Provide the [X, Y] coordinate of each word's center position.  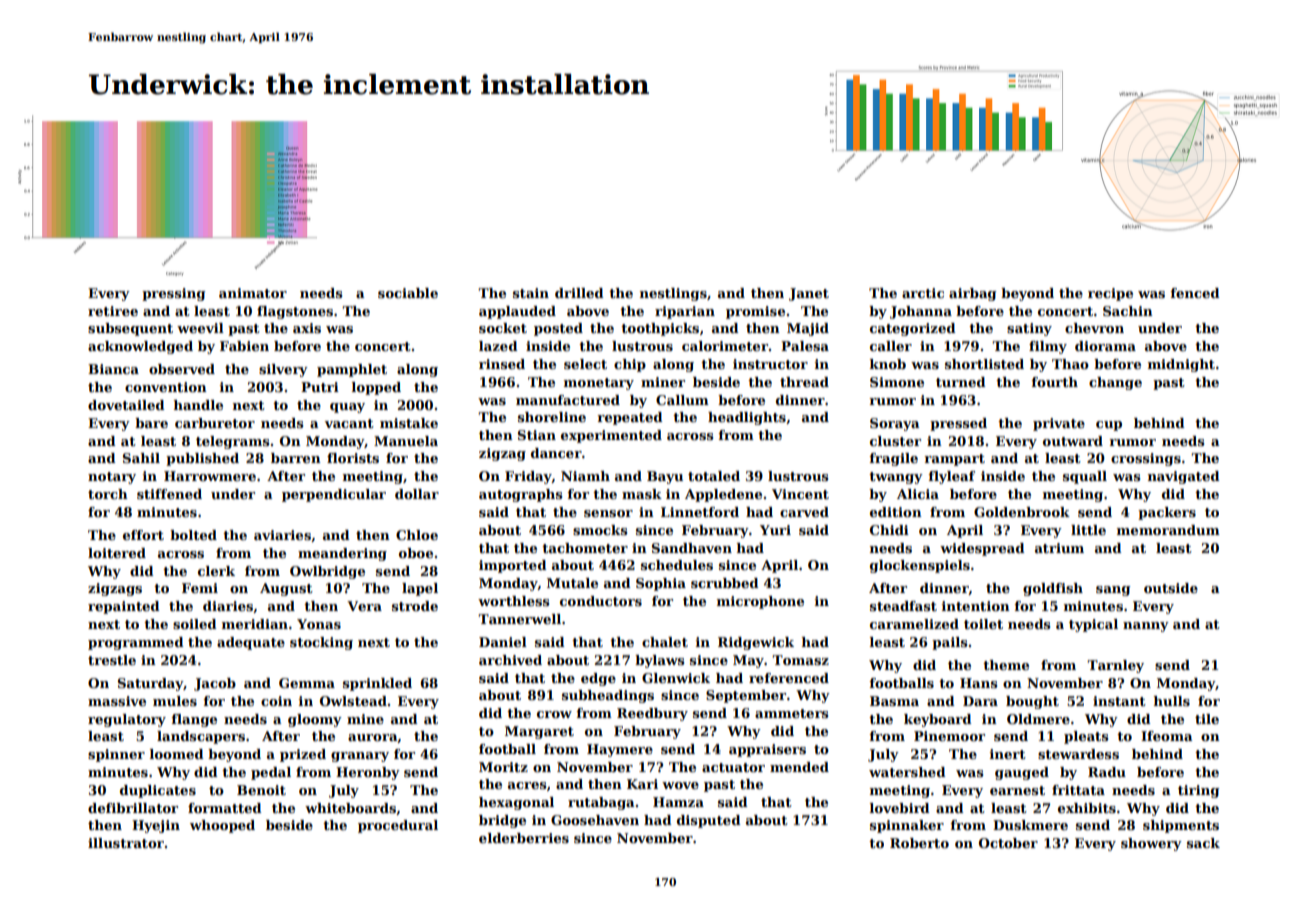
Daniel [503, 642]
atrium [1059, 548]
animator [253, 293]
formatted [225, 808]
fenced [1195, 293]
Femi [200, 588]
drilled [579, 293]
